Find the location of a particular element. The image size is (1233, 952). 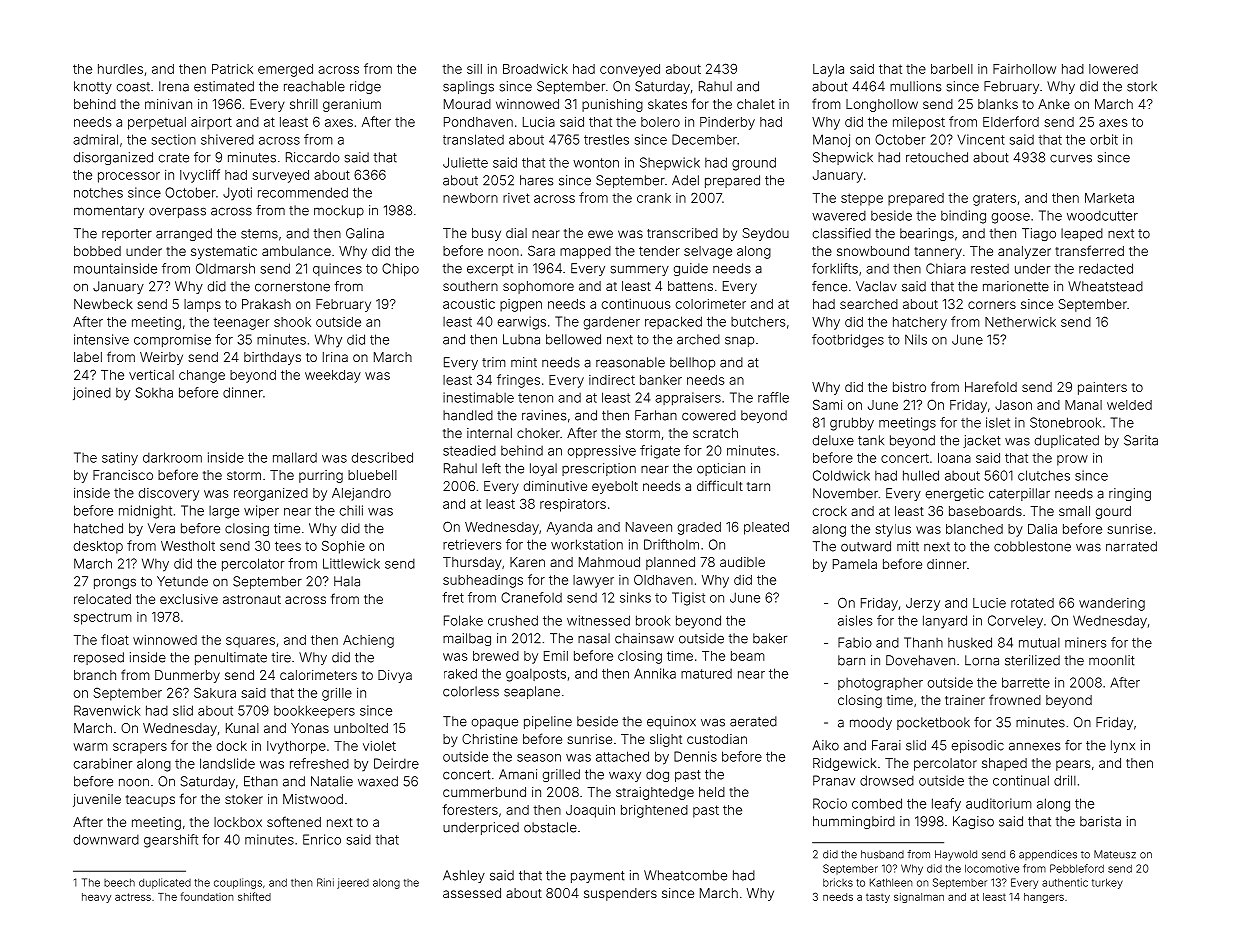

Dunmerby is located at coordinates (187, 676).
